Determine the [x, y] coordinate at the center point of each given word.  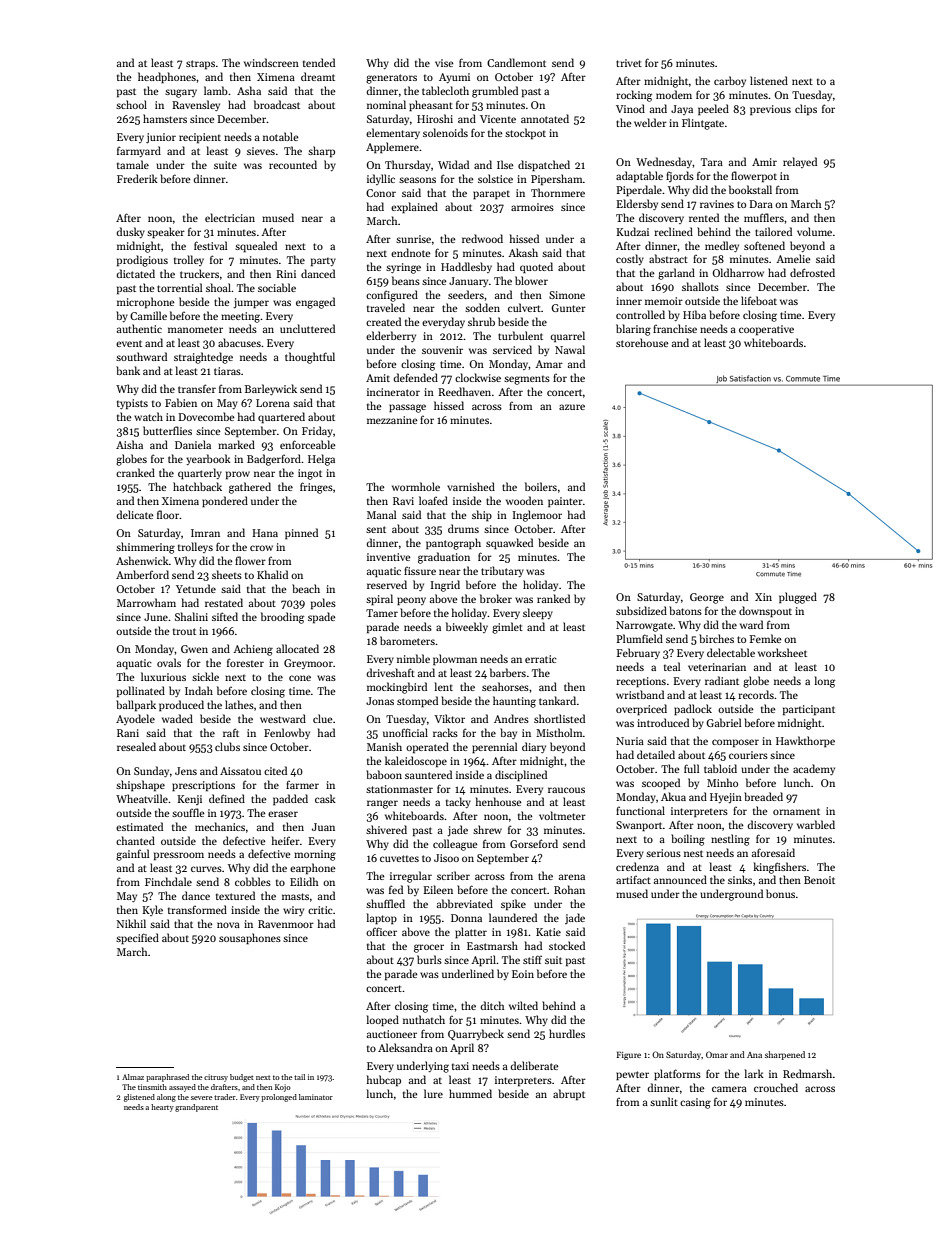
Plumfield [639, 638]
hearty [162, 1108]
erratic [541, 659]
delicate [135, 514]
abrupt [569, 1094]
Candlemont [516, 62]
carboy [730, 81]
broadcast [277, 104]
